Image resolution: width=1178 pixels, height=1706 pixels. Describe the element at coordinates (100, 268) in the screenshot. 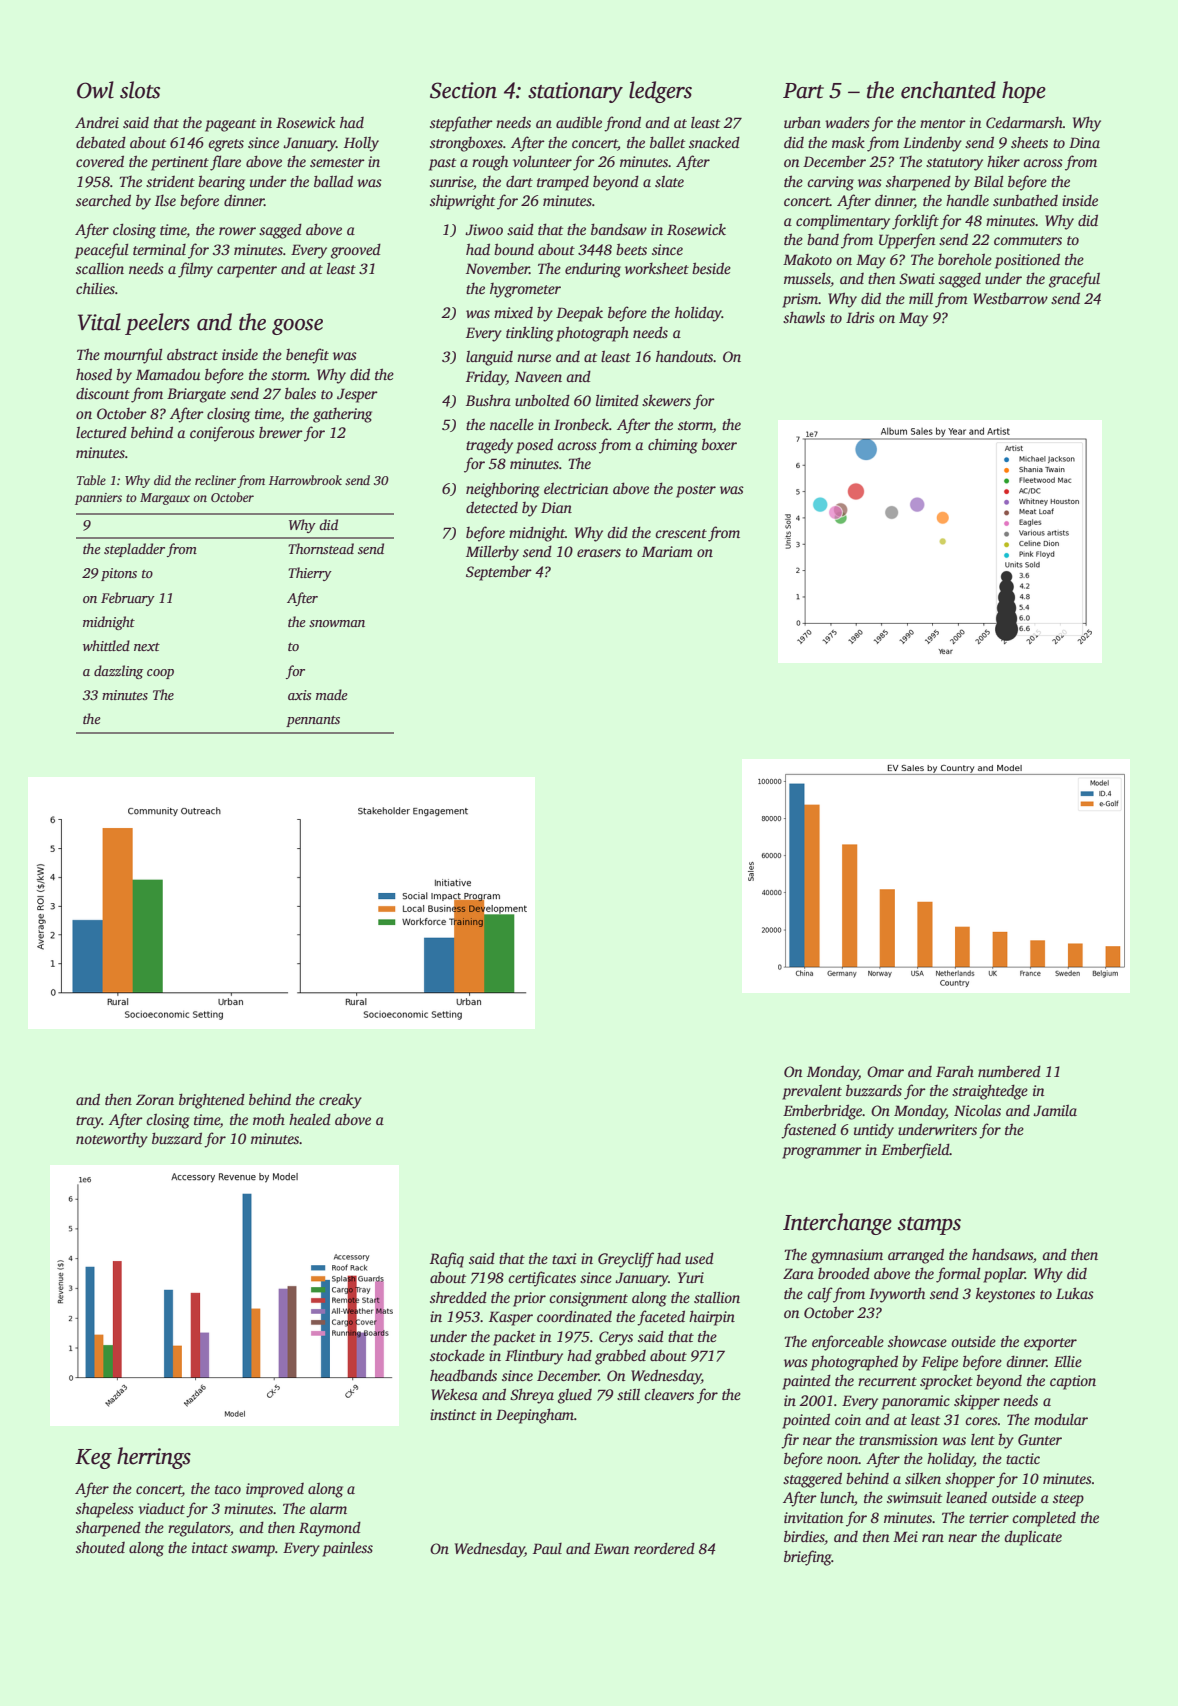

I see `scallion` at that location.
